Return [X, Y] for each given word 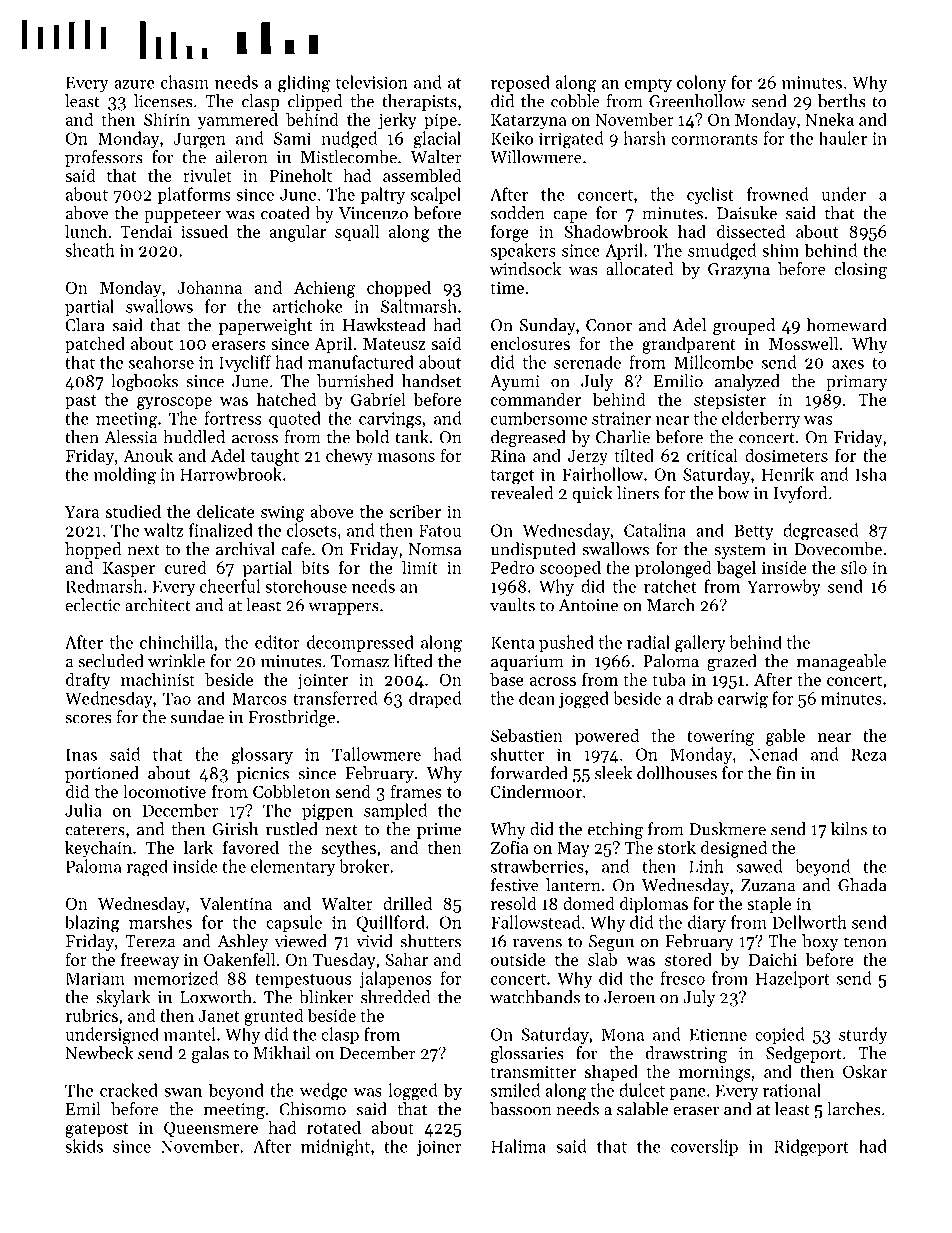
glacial [437, 140]
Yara [82, 512]
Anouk [148, 455]
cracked [129, 1090]
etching [615, 830]
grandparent [689, 345]
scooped [570, 569]
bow [733, 493]
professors [104, 158]
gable [785, 737]
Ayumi [515, 383]
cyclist [710, 195]
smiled [515, 1090]
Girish [235, 829]
